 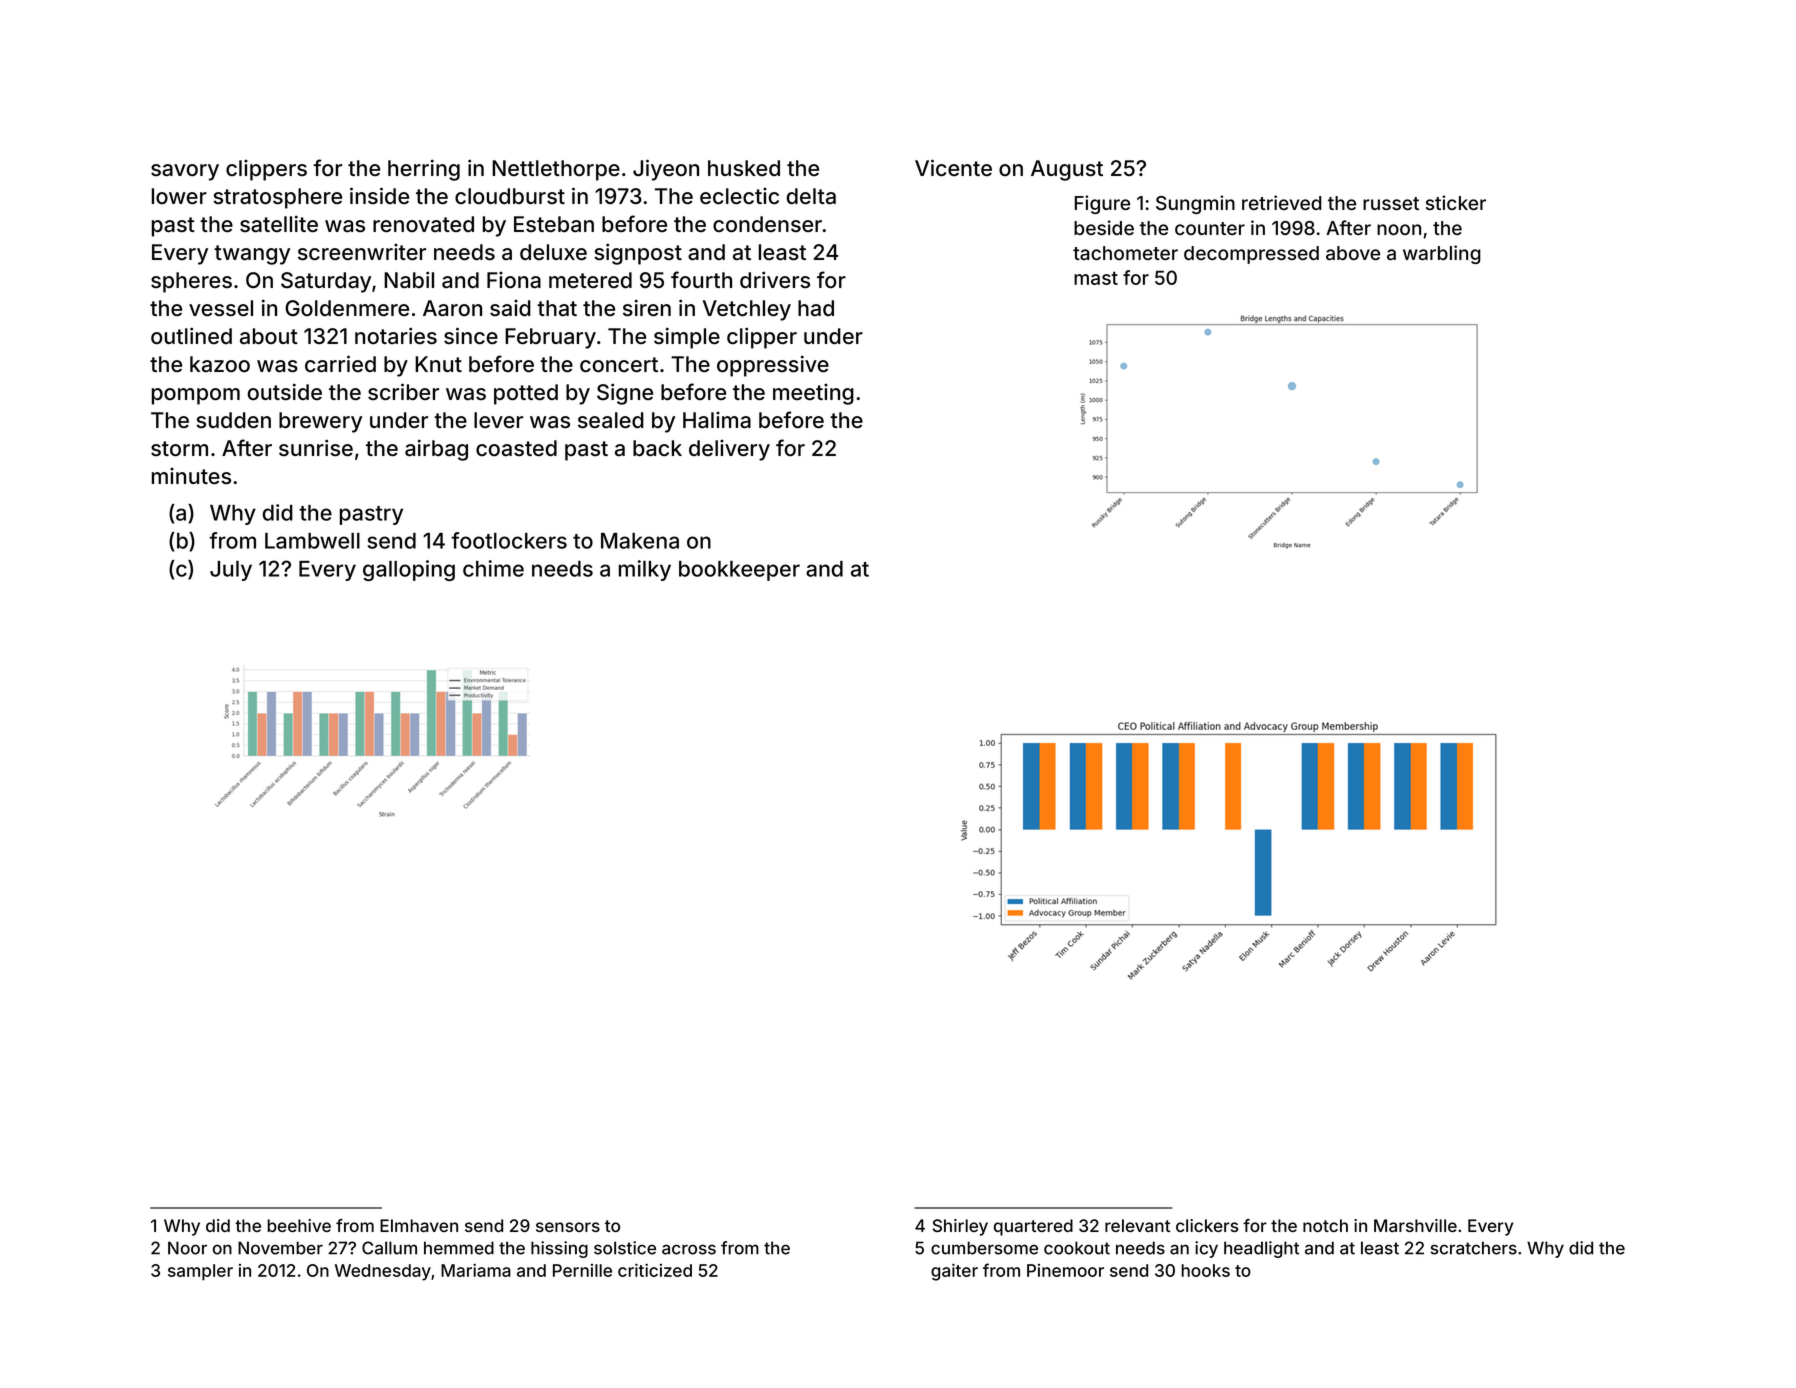 What do you see at coordinates (1281, 202) in the screenshot?
I see `retrieved` at bounding box center [1281, 202].
